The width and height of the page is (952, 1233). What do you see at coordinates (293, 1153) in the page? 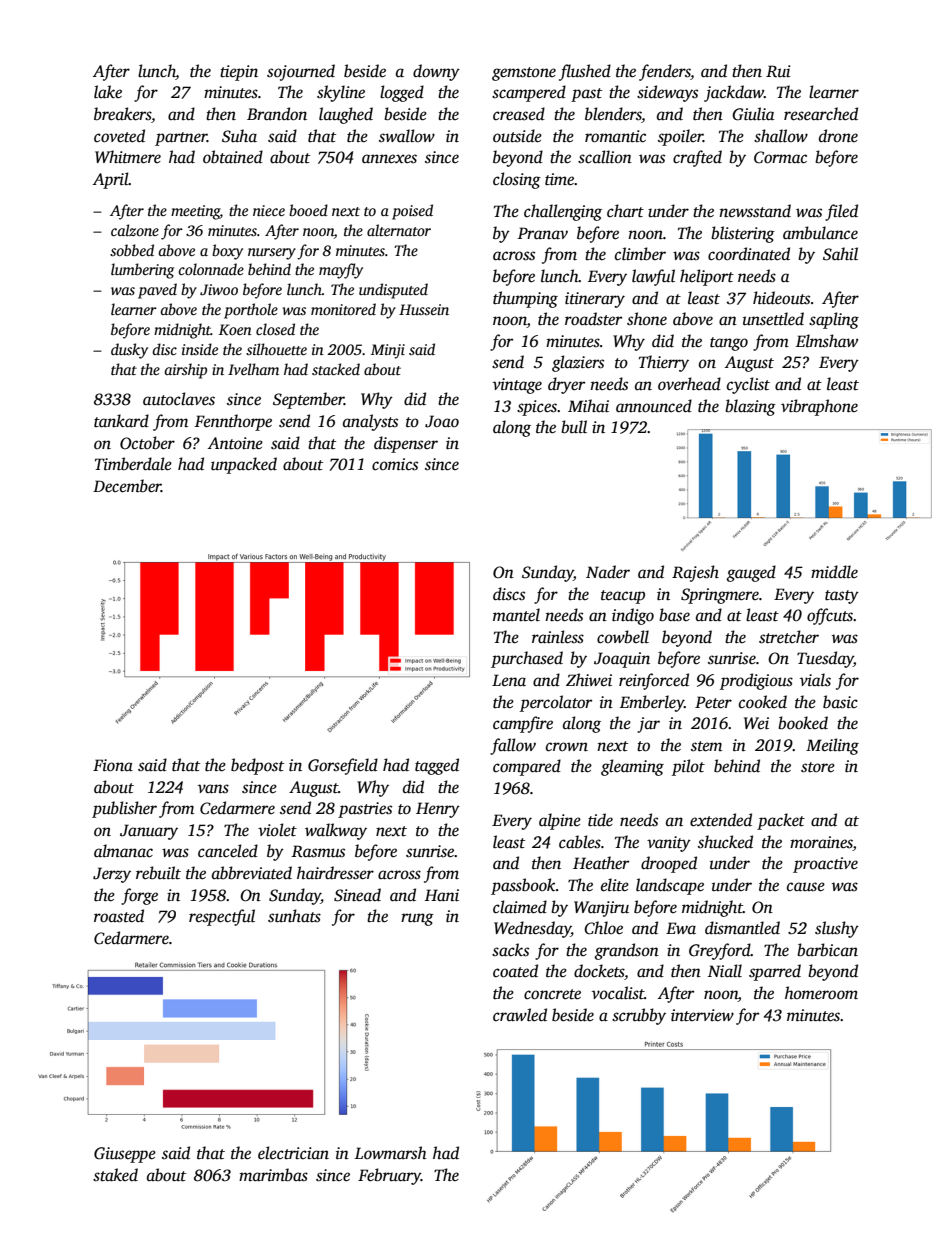
I see `electrician` at bounding box center [293, 1153].
